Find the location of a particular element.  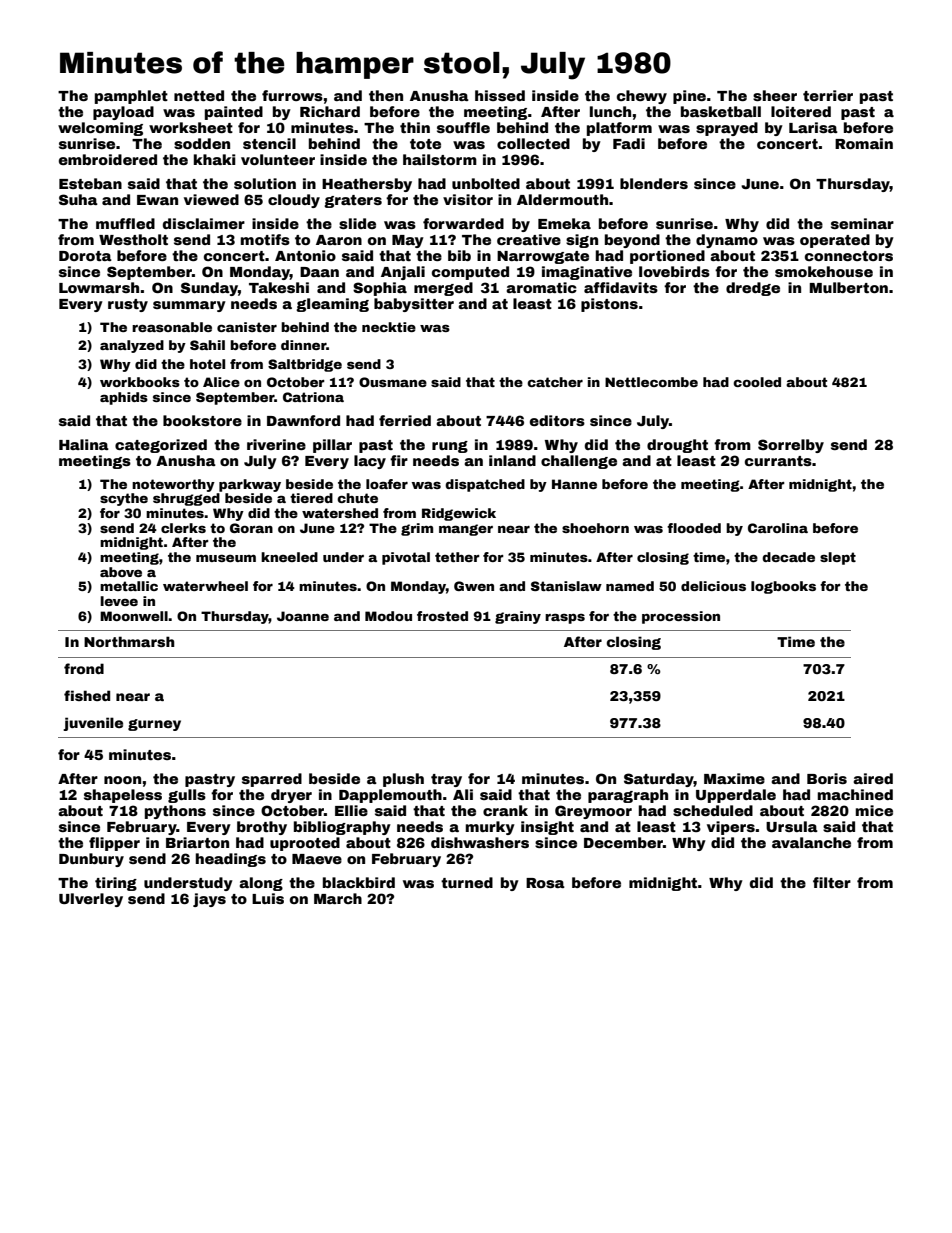

dynamo is located at coordinates (727, 241).
